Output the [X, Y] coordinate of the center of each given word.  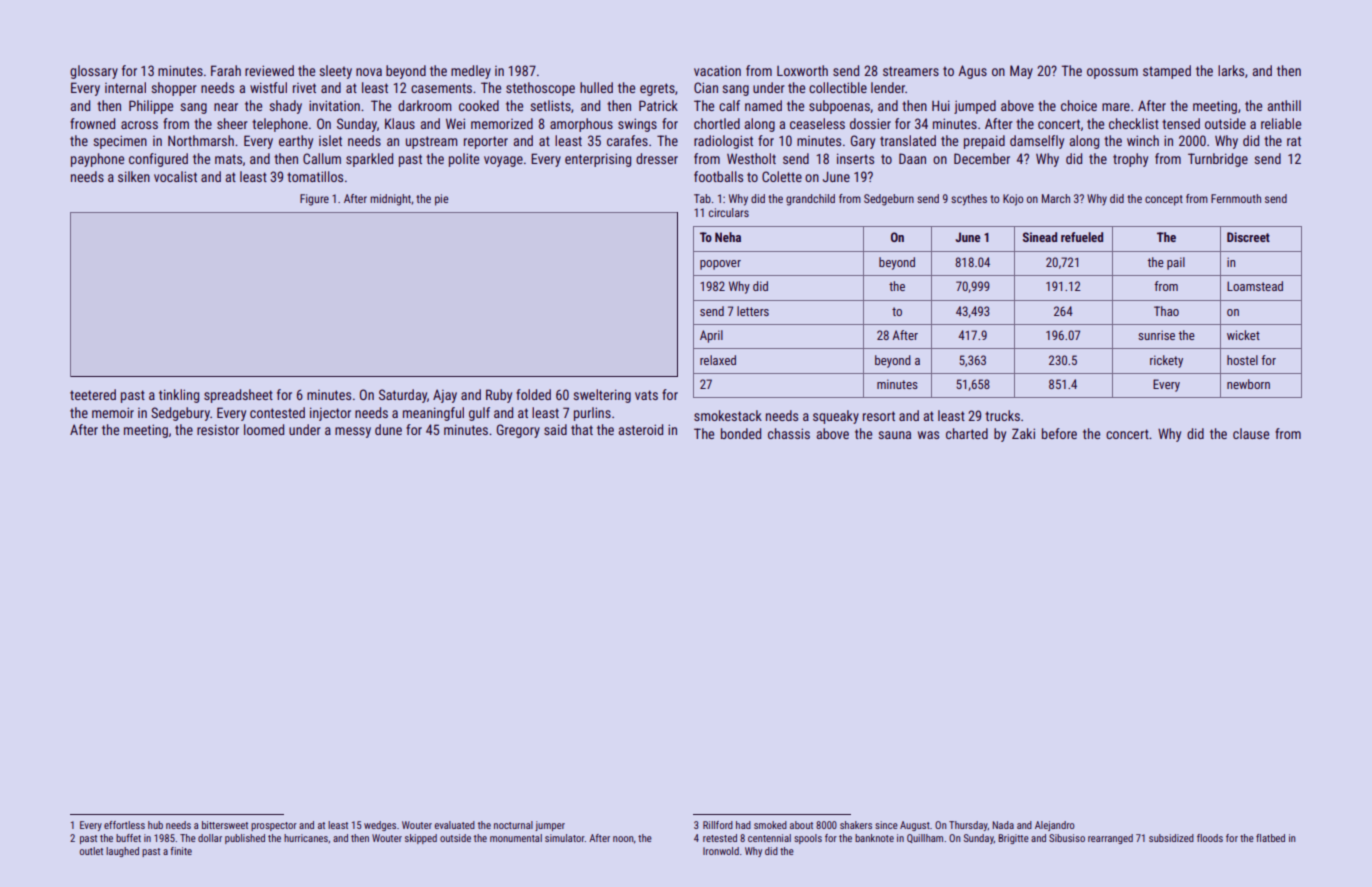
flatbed [1270, 838]
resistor [218, 429]
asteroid [640, 429]
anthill [1284, 105]
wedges [380, 826]
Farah [226, 70]
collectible [838, 87]
